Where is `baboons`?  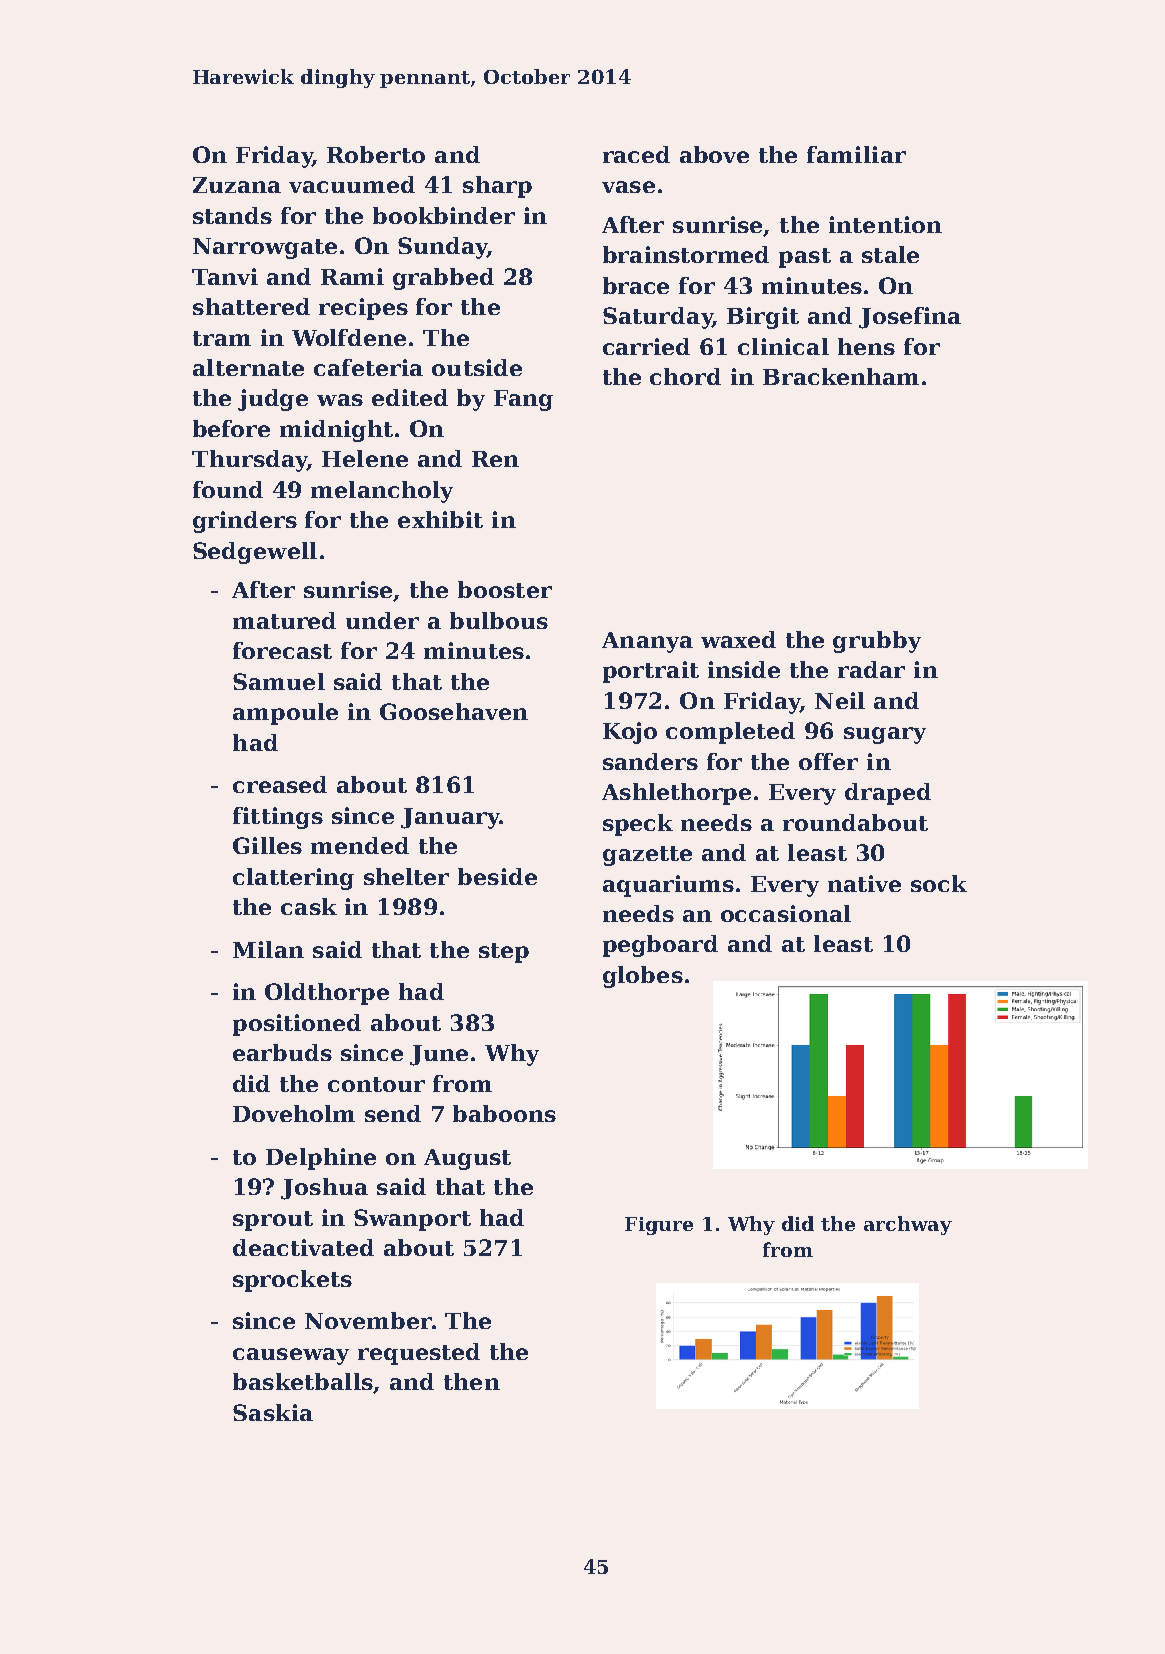
baboons is located at coordinates (504, 1113).
